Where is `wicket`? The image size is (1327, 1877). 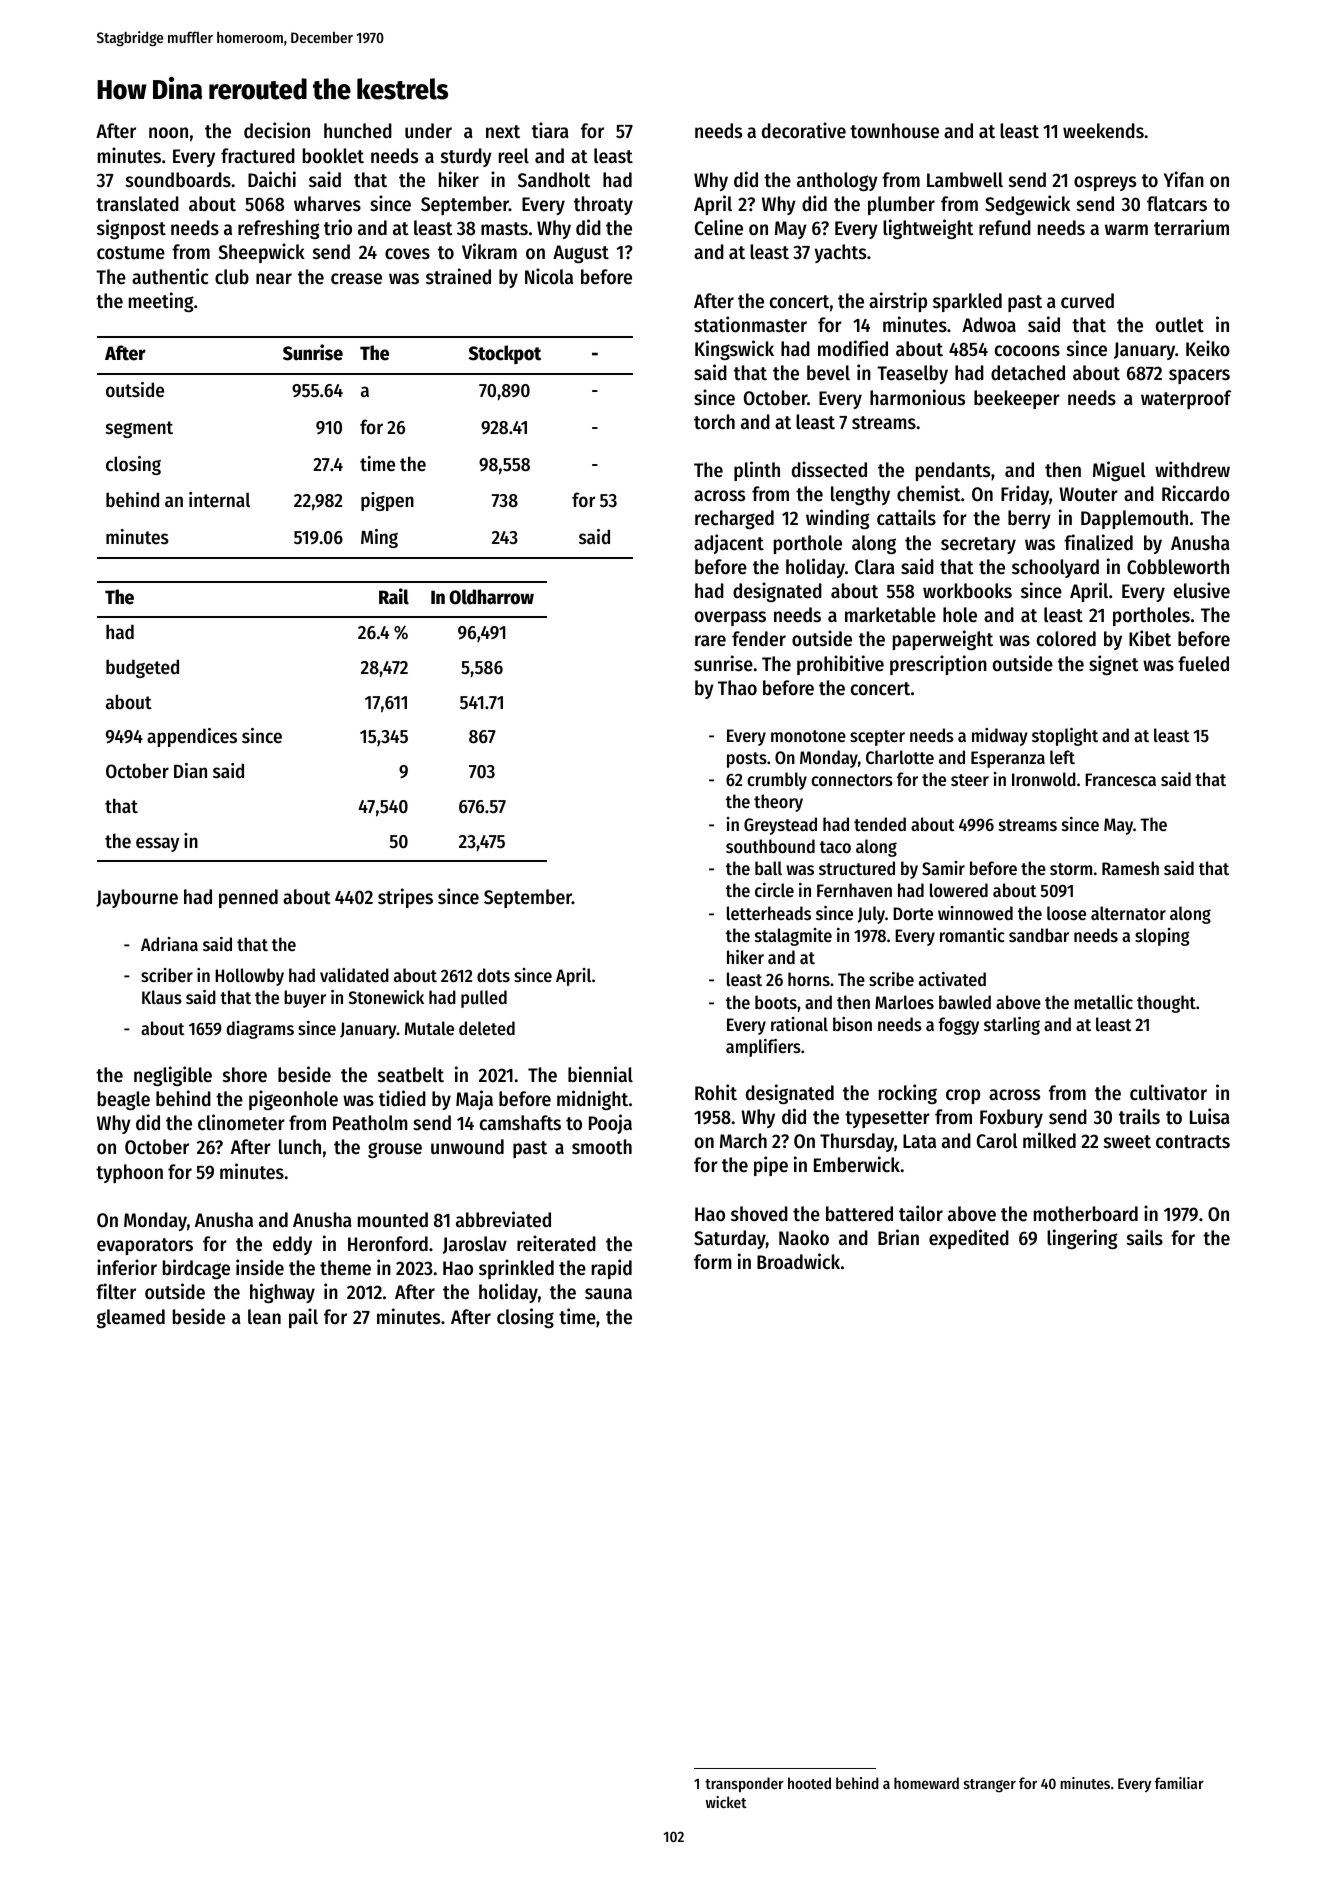 wicket is located at coordinates (726, 1802).
